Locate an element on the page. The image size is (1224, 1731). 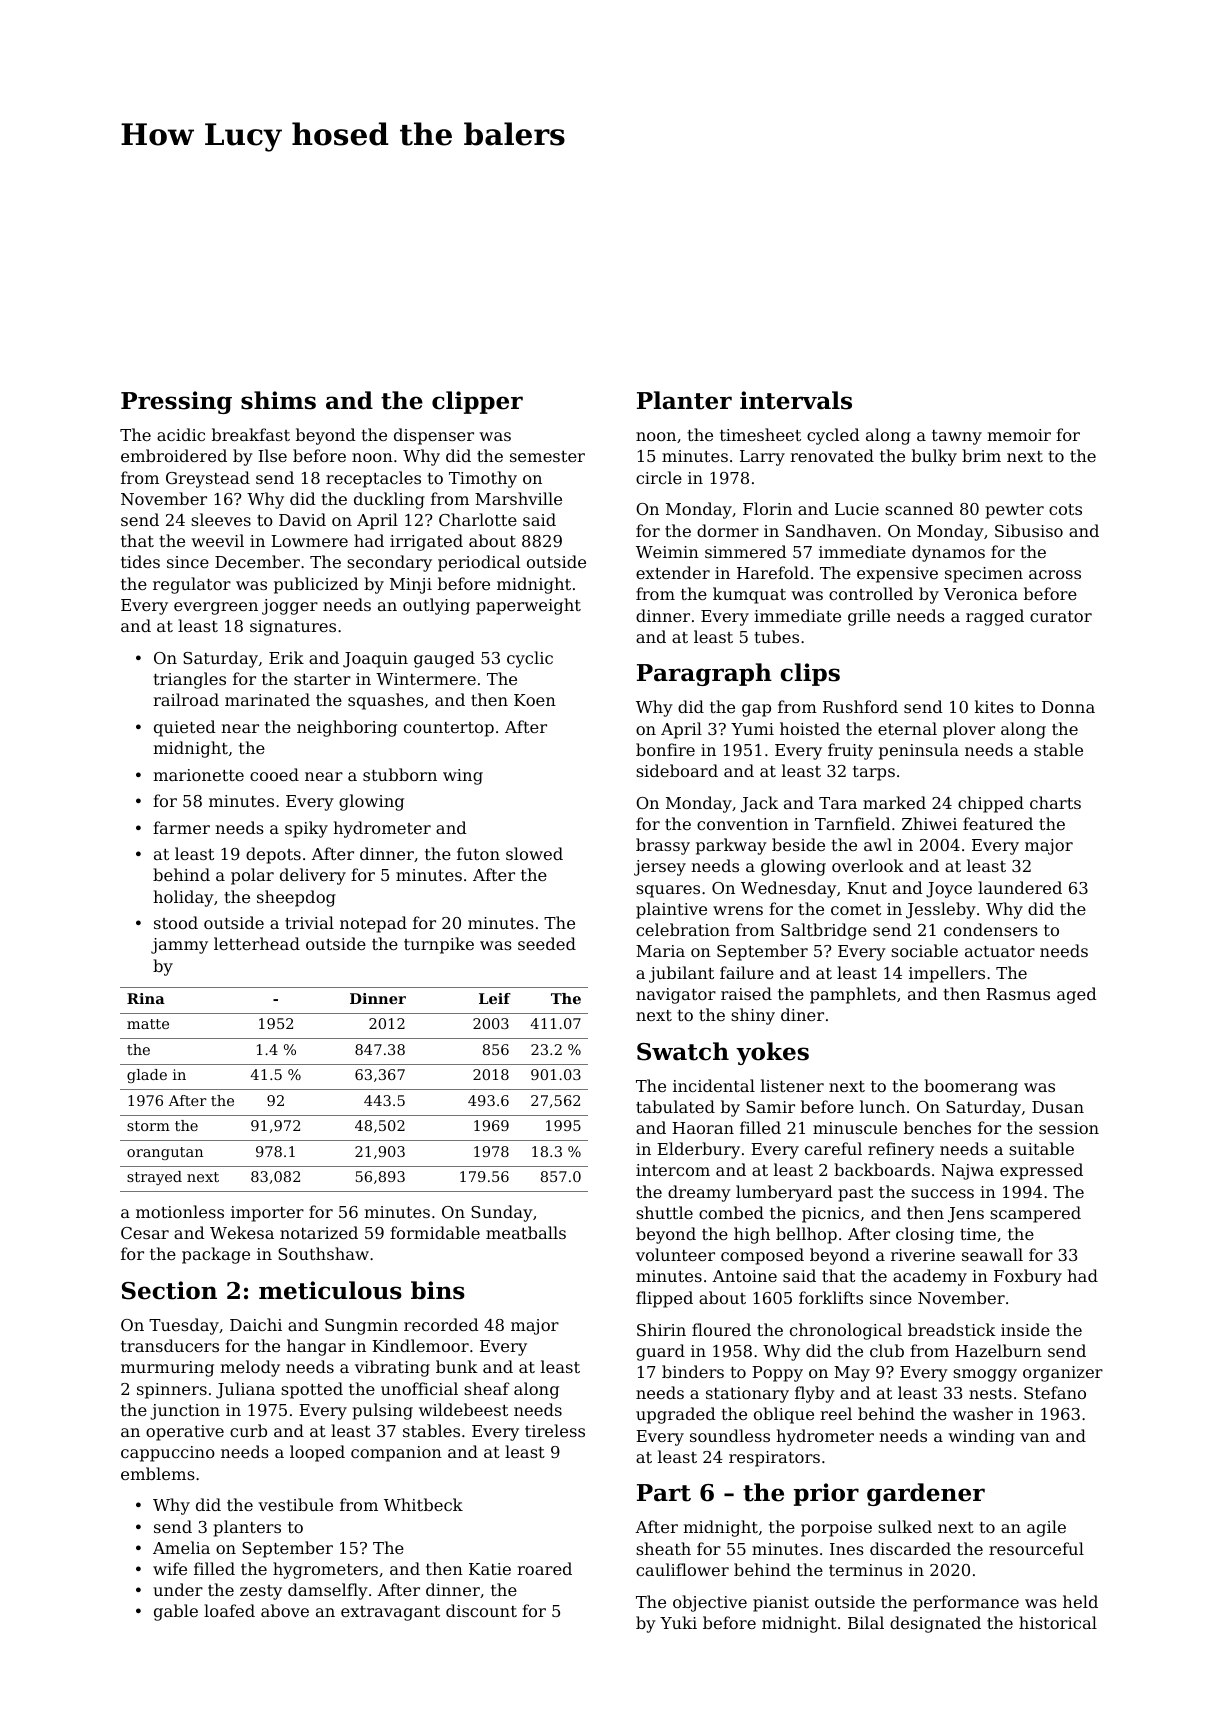
Pressing is located at coordinates (176, 402).
